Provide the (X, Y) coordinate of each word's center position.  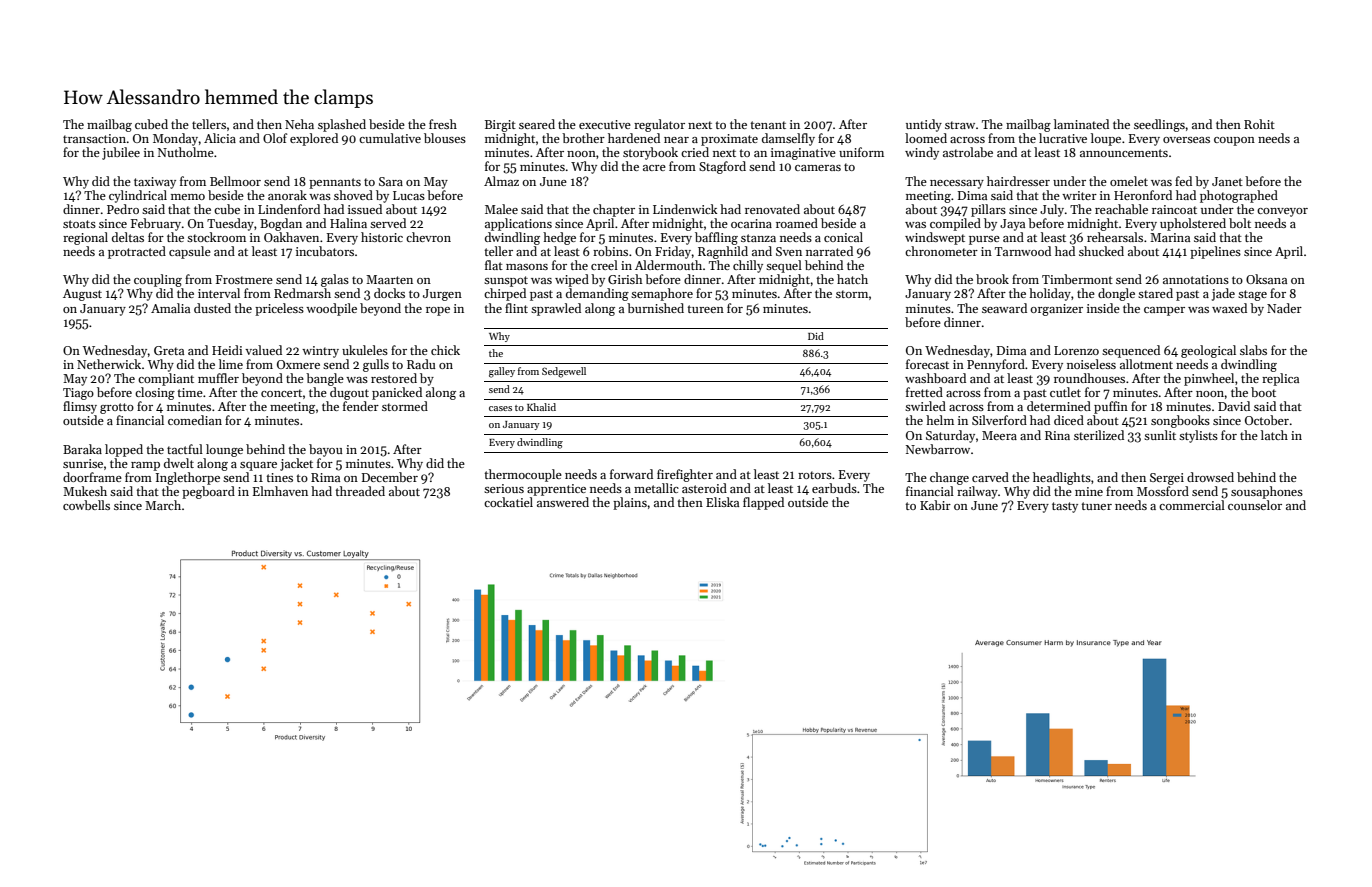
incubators (325, 251)
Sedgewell (564, 372)
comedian (195, 420)
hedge (559, 238)
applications (518, 224)
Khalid (541, 407)
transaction (94, 138)
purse (984, 240)
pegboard (208, 492)
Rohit (1259, 124)
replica (1280, 379)
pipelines (1215, 252)
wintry (320, 352)
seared (537, 124)
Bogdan (281, 224)
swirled (925, 406)
